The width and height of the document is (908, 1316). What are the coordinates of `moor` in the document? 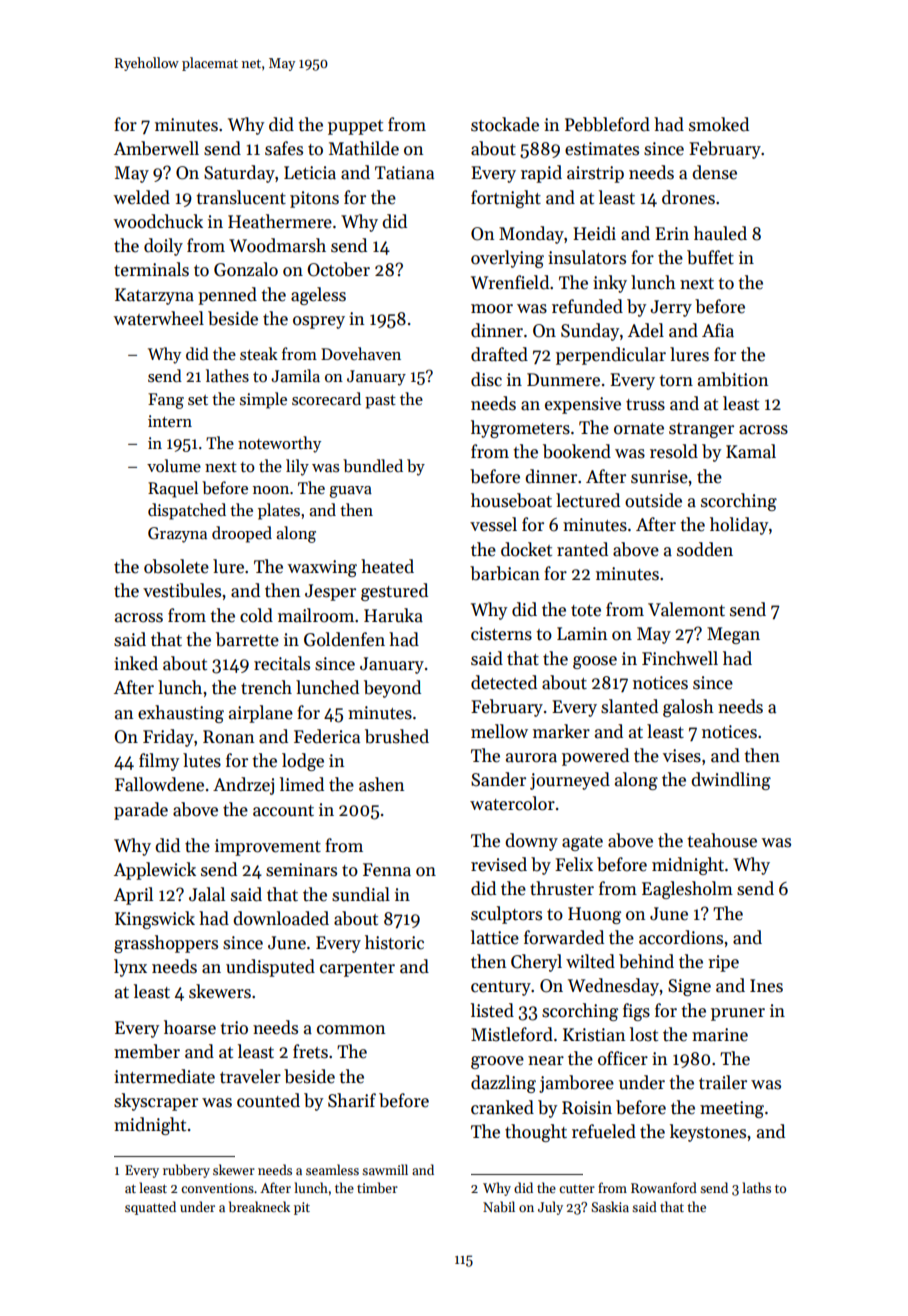 It's located at (492, 309).
